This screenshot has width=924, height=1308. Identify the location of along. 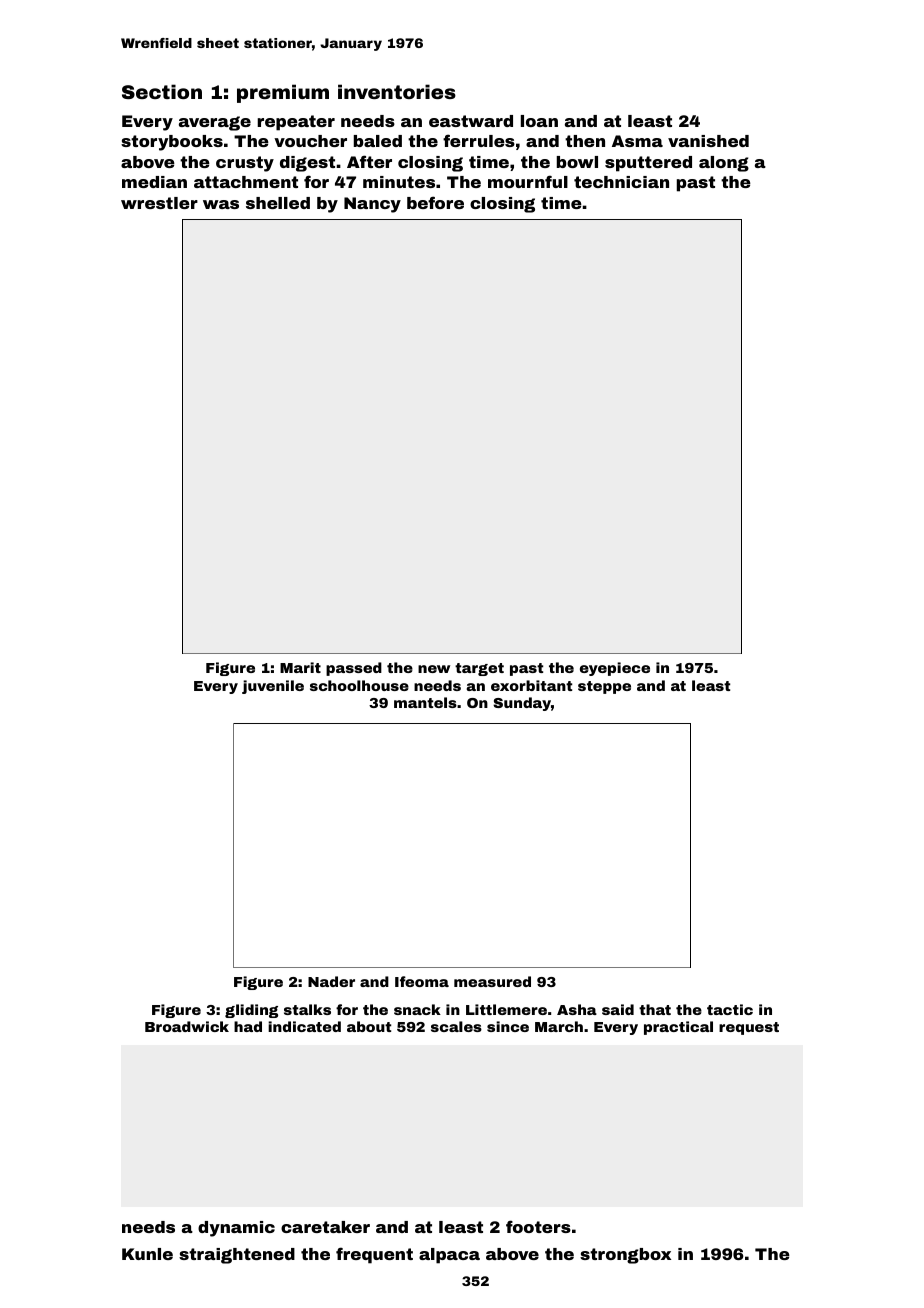
(724, 164).
